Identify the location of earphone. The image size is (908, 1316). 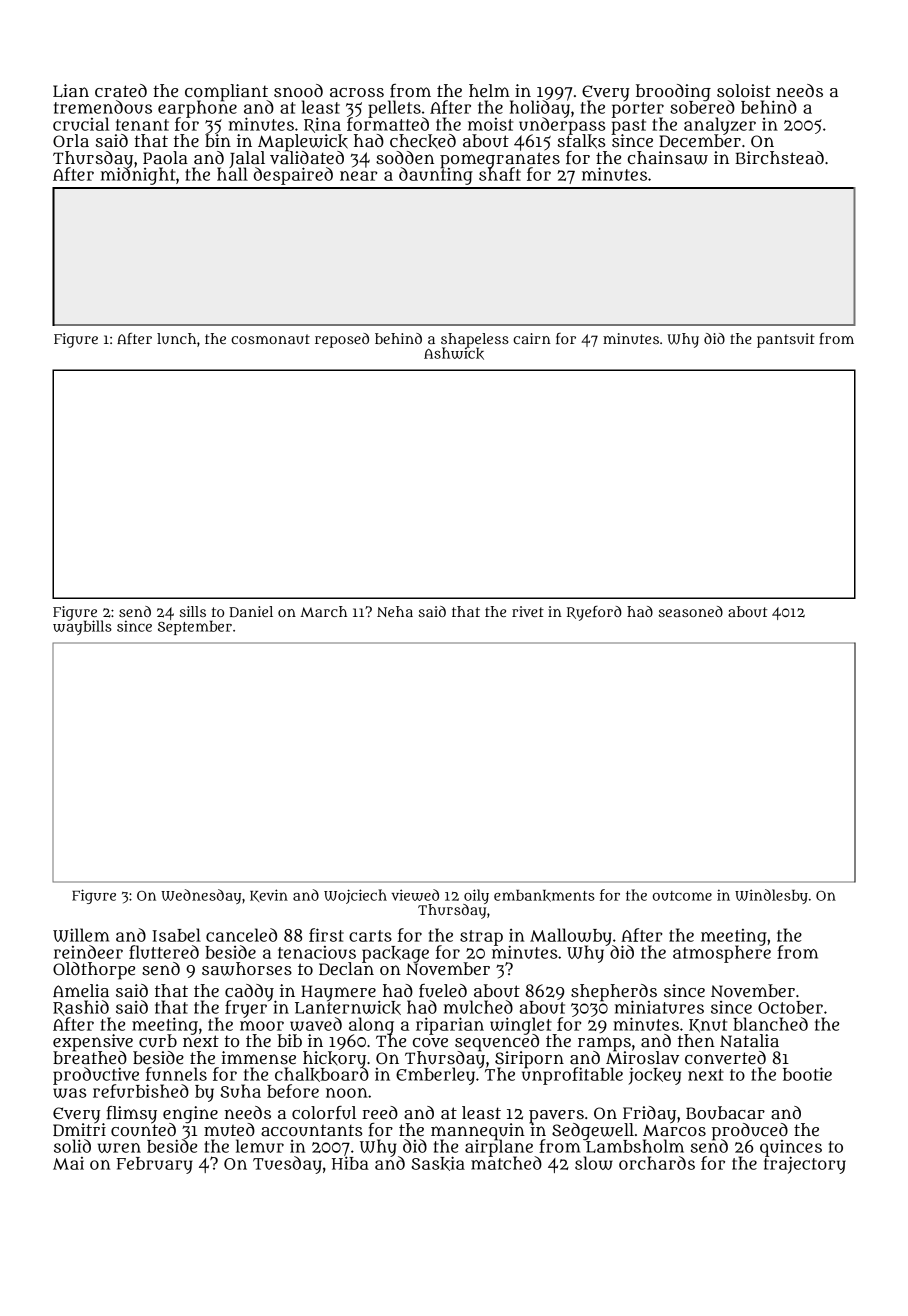
(197, 109).
